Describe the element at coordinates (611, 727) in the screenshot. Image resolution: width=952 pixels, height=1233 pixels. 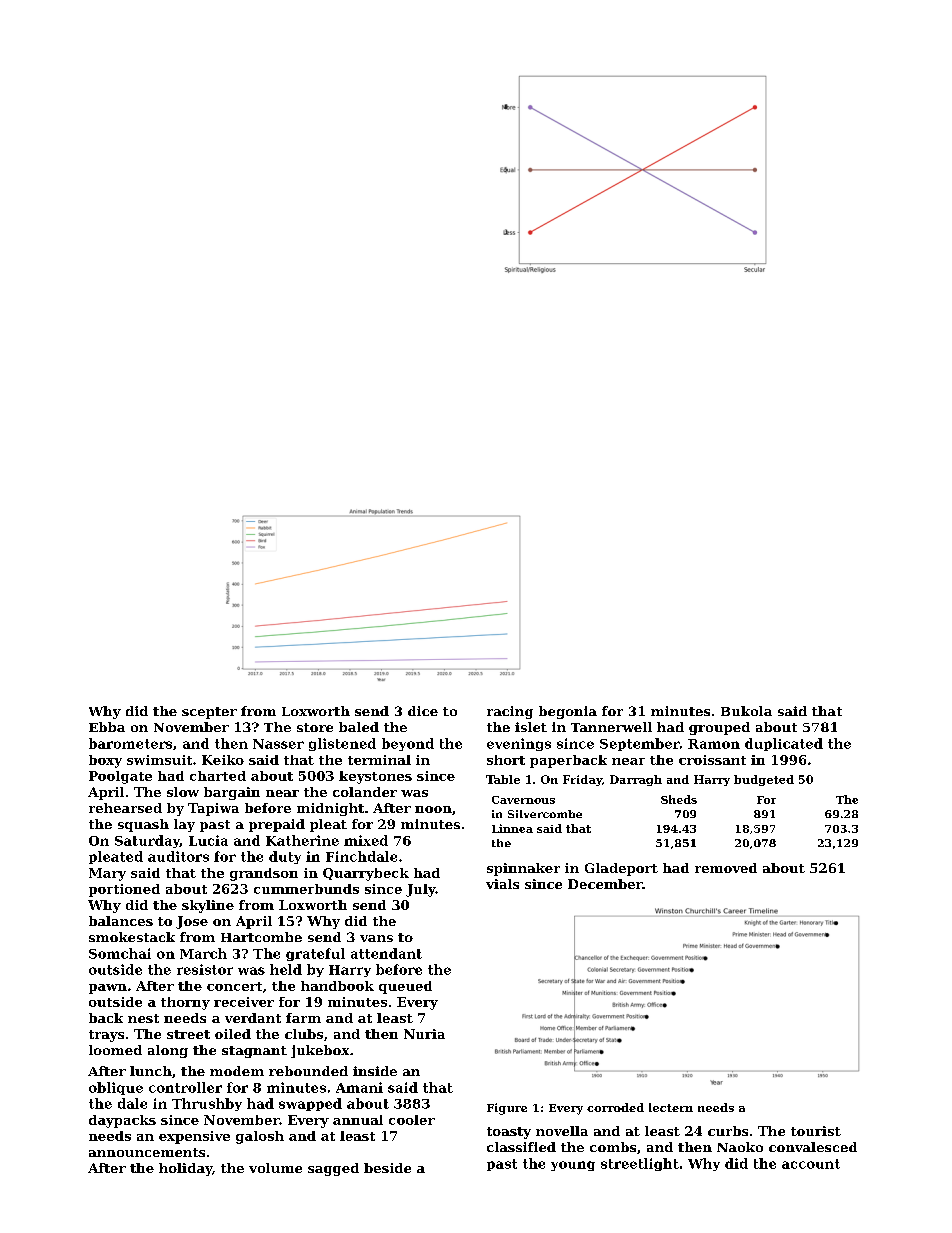
I see `Tannerwell` at that location.
